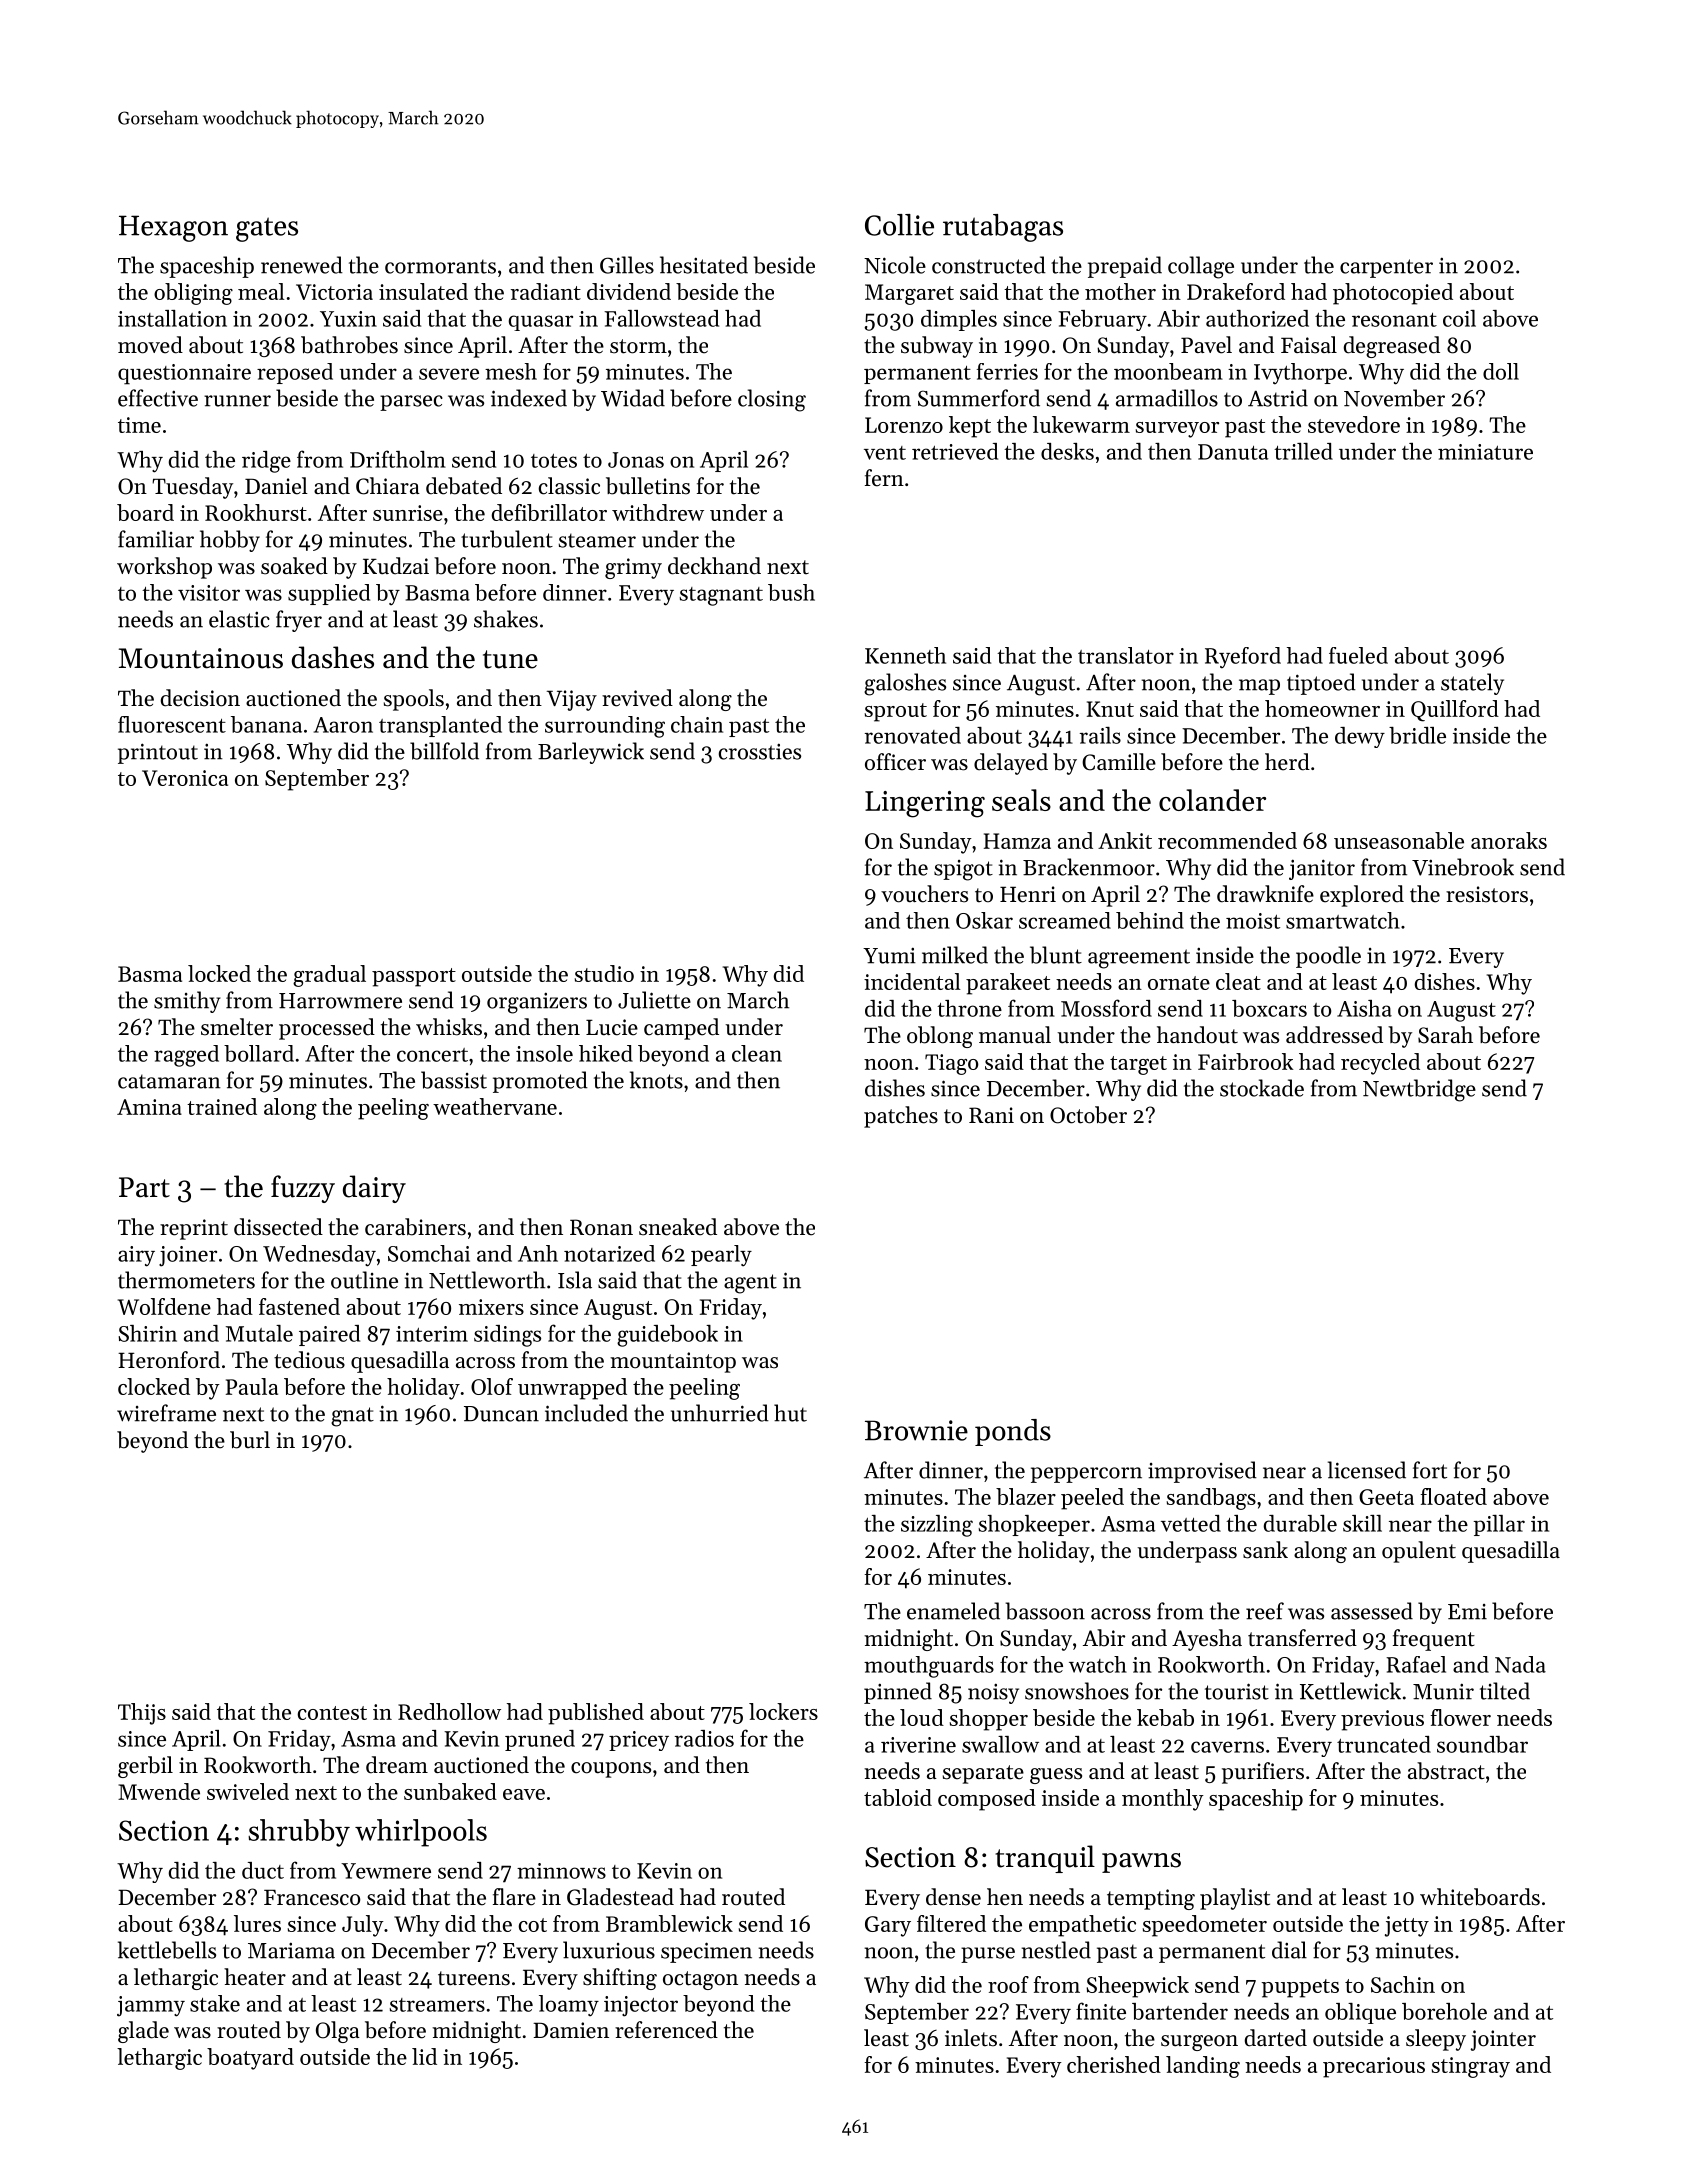 This page has height=2178, width=1683. I want to click on boatyard, so click(250, 2059).
